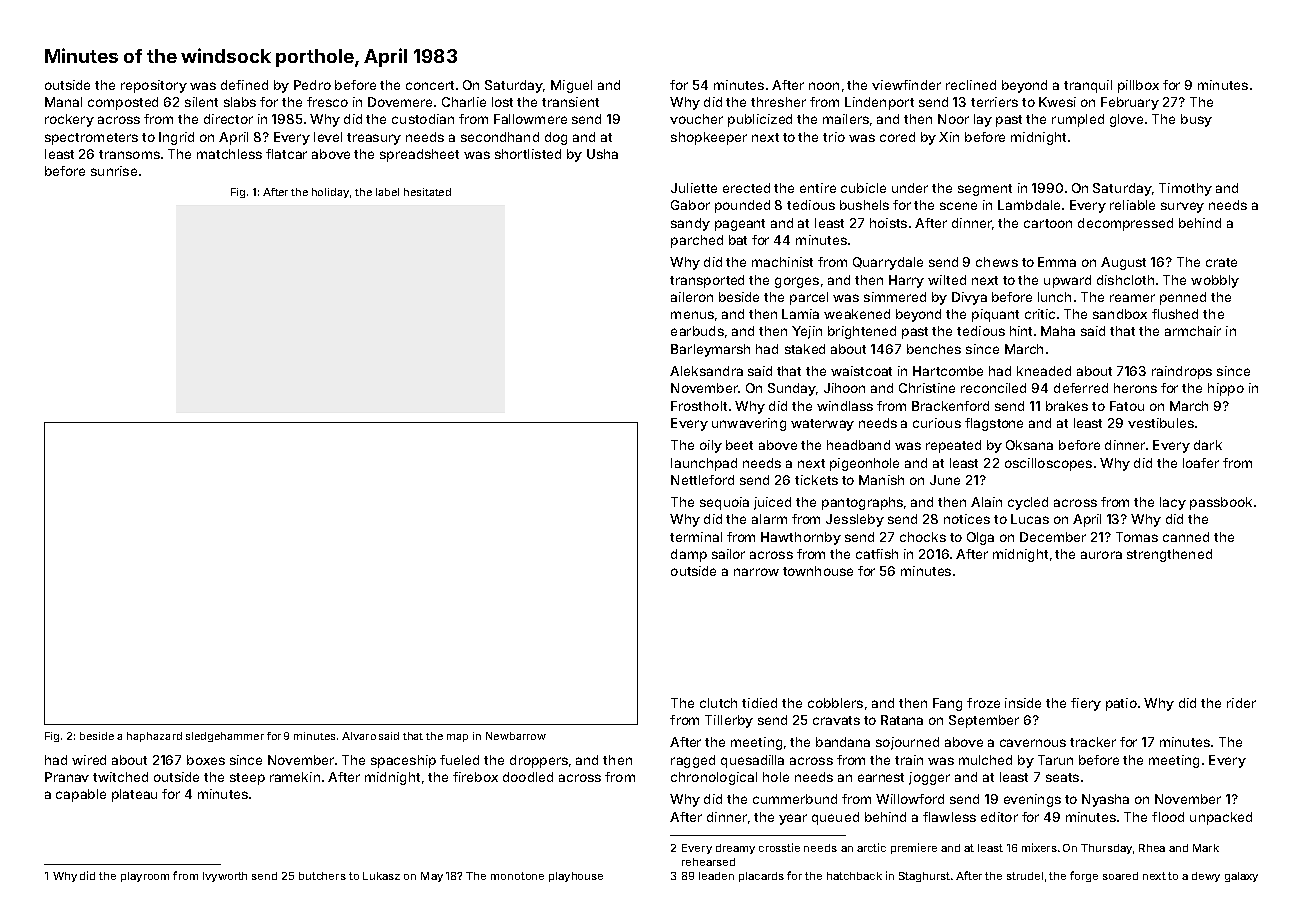  What do you see at coordinates (89, 760) in the screenshot?
I see `wired` at bounding box center [89, 760].
